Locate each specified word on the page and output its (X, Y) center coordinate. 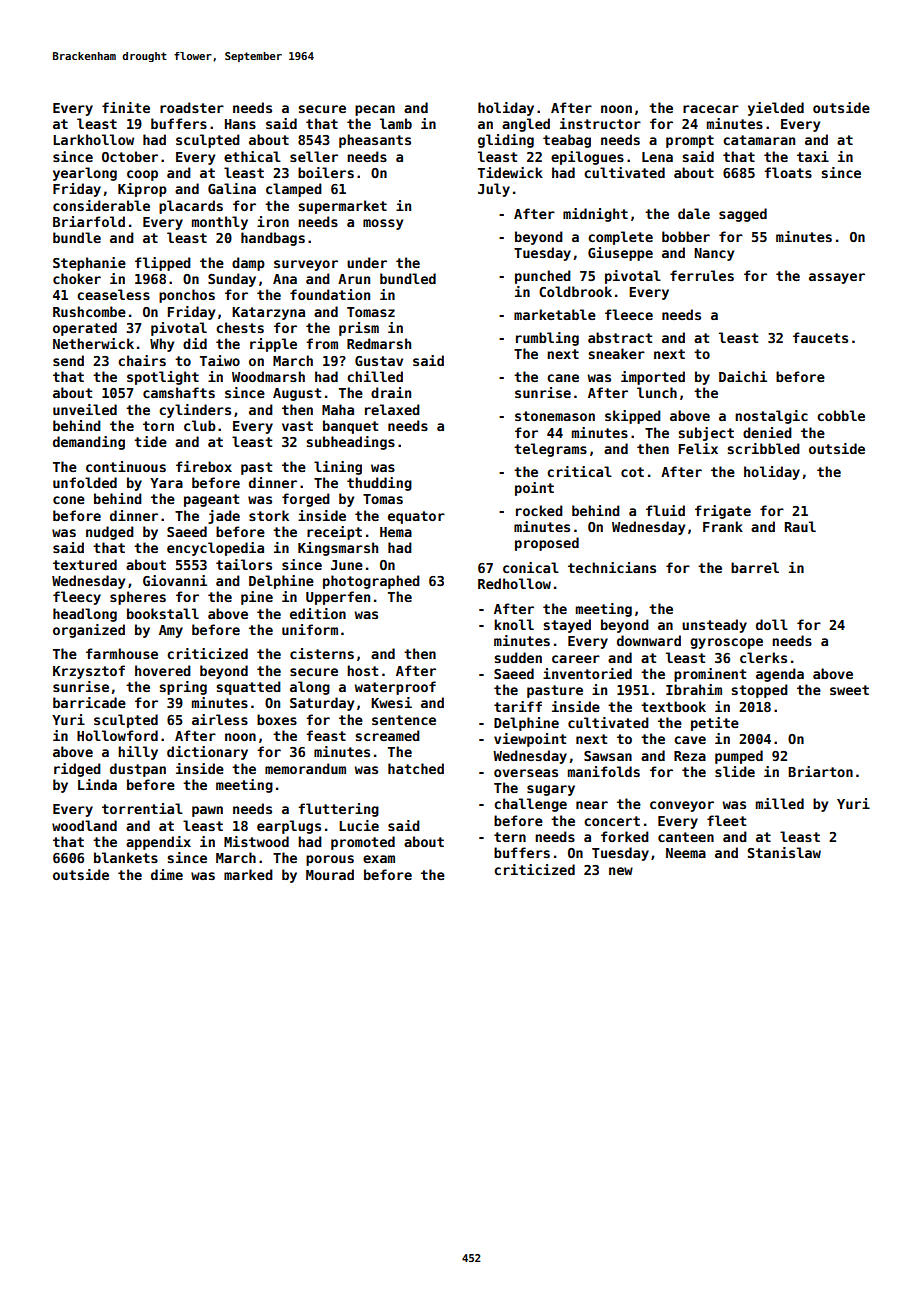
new (621, 871)
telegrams (550, 450)
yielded (776, 109)
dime (167, 874)
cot (632, 472)
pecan (375, 110)
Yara (166, 483)
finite (126, 107)
